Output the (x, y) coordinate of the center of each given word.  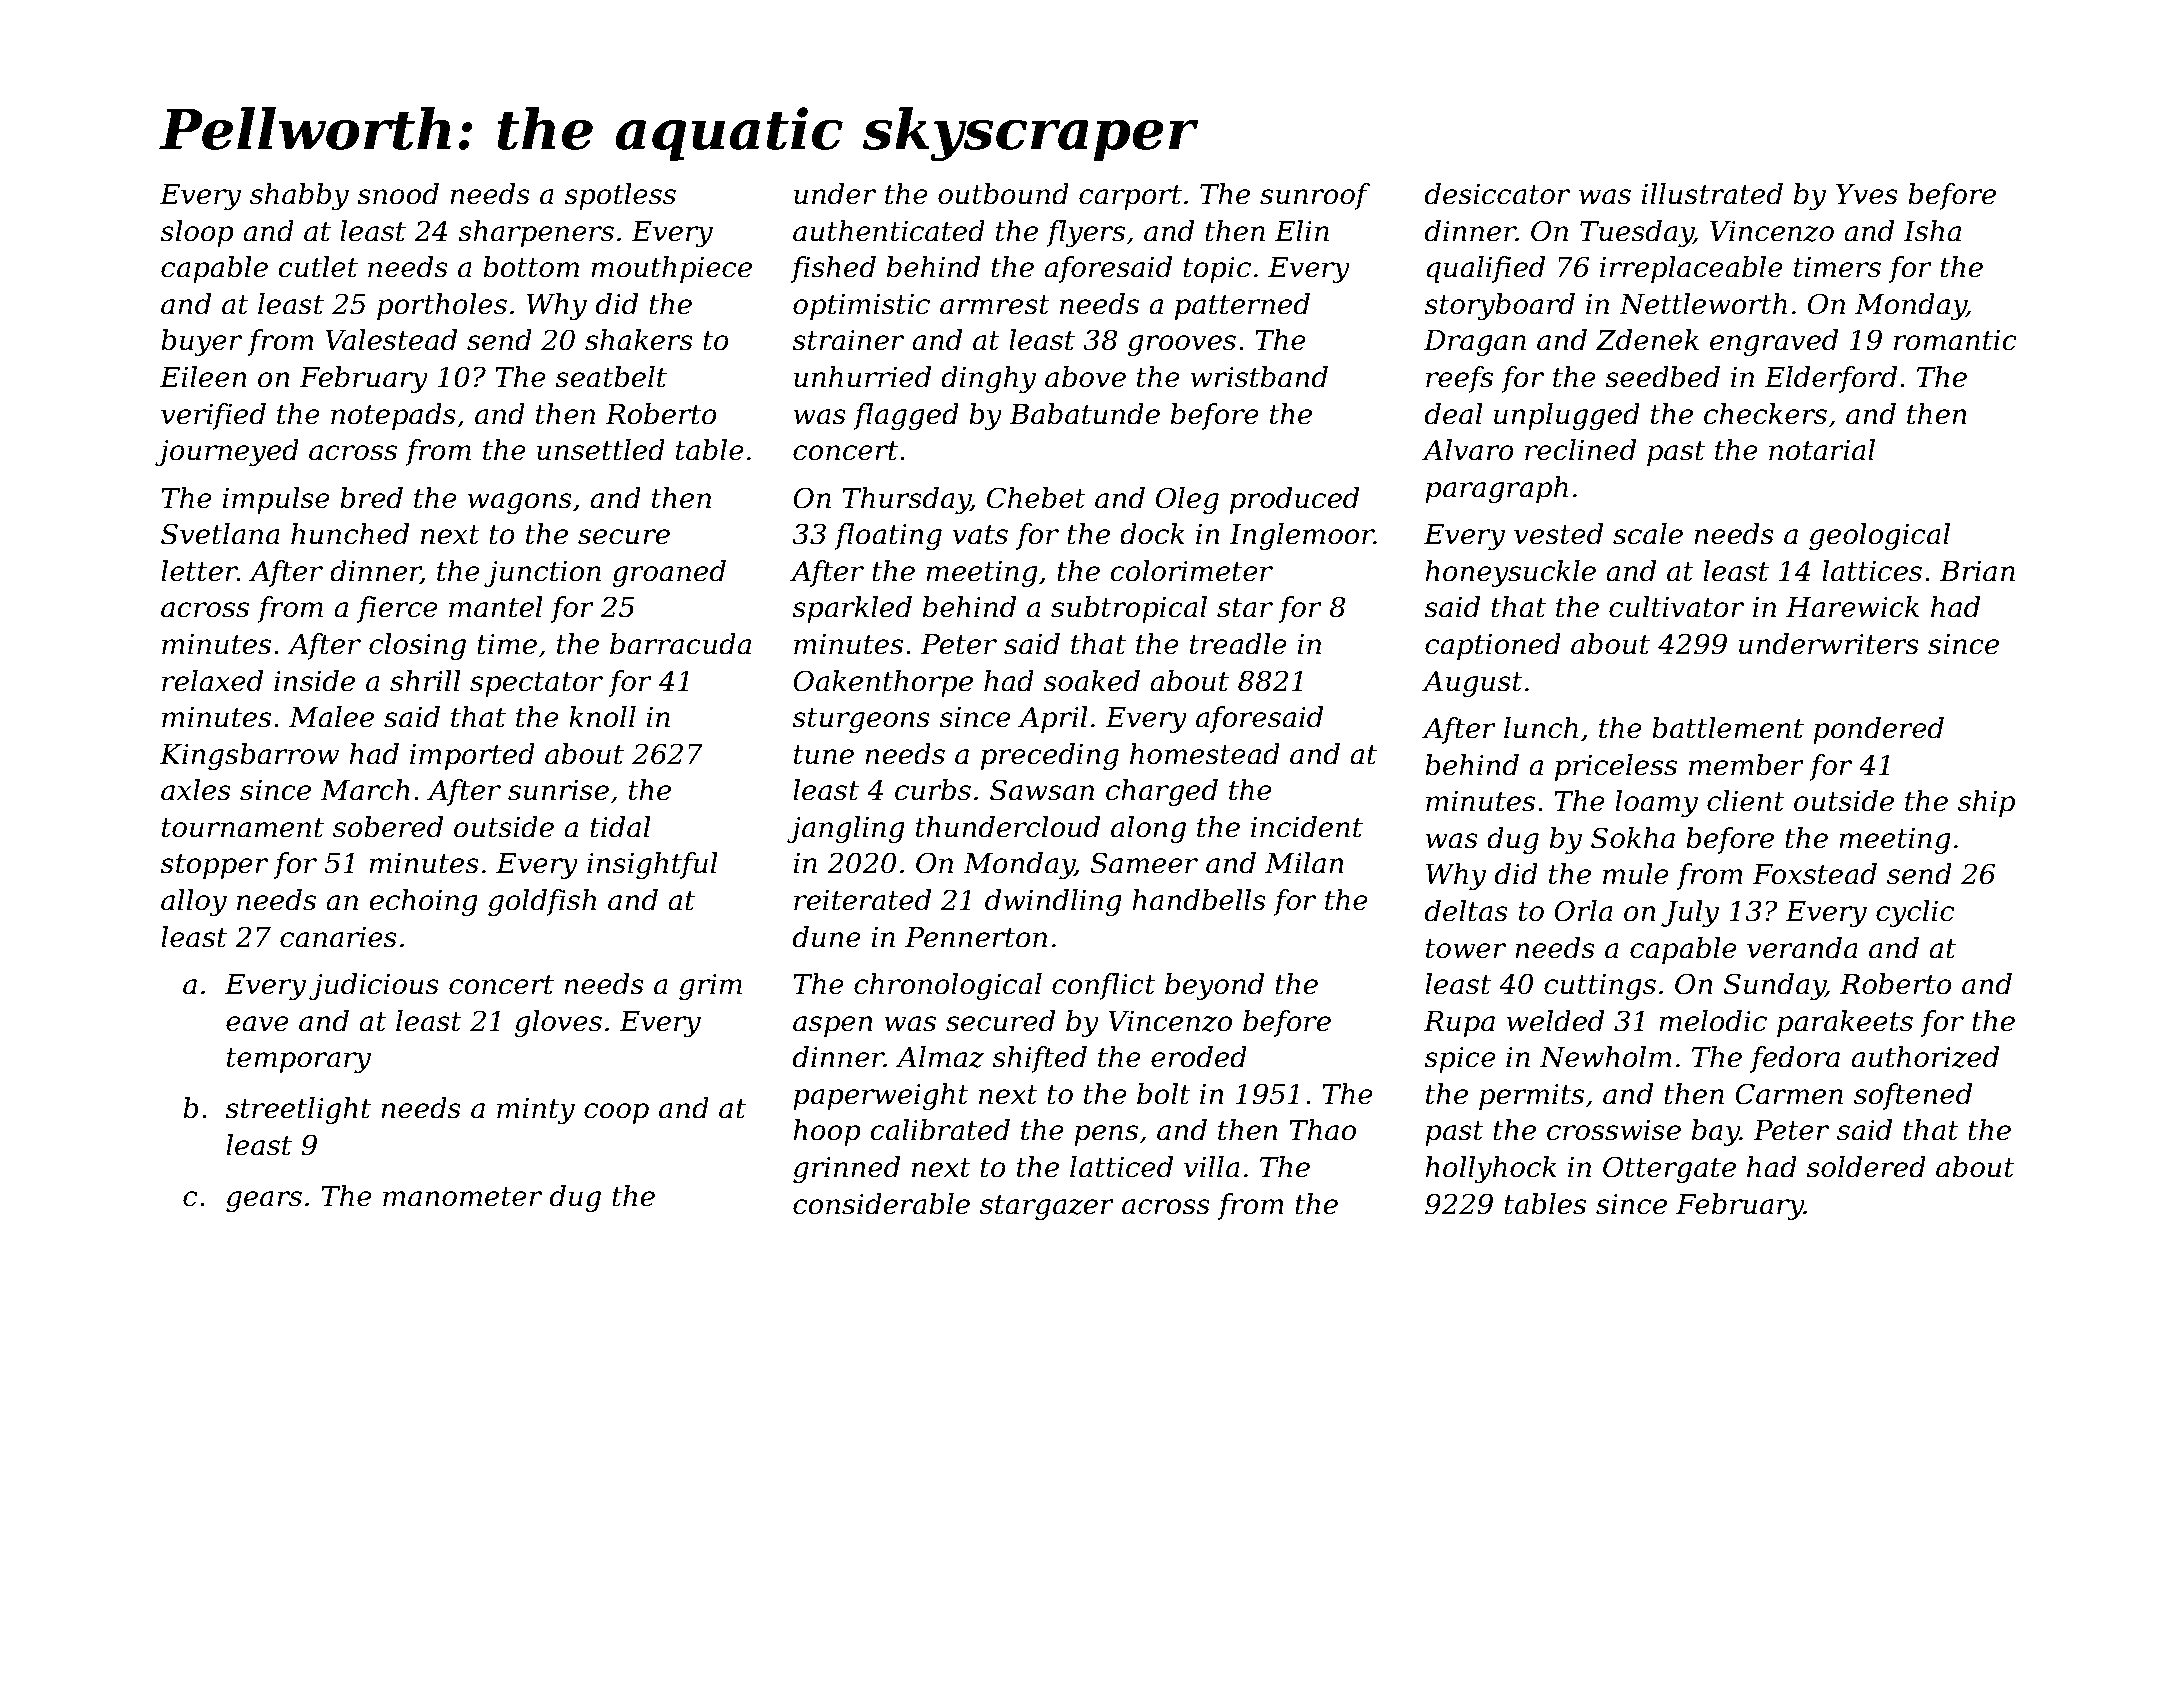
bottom (531, 267)
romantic (1955, 340)
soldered (1866, 1167)
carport (1130, 197)
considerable (881, 1204)
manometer (462, 1197)
